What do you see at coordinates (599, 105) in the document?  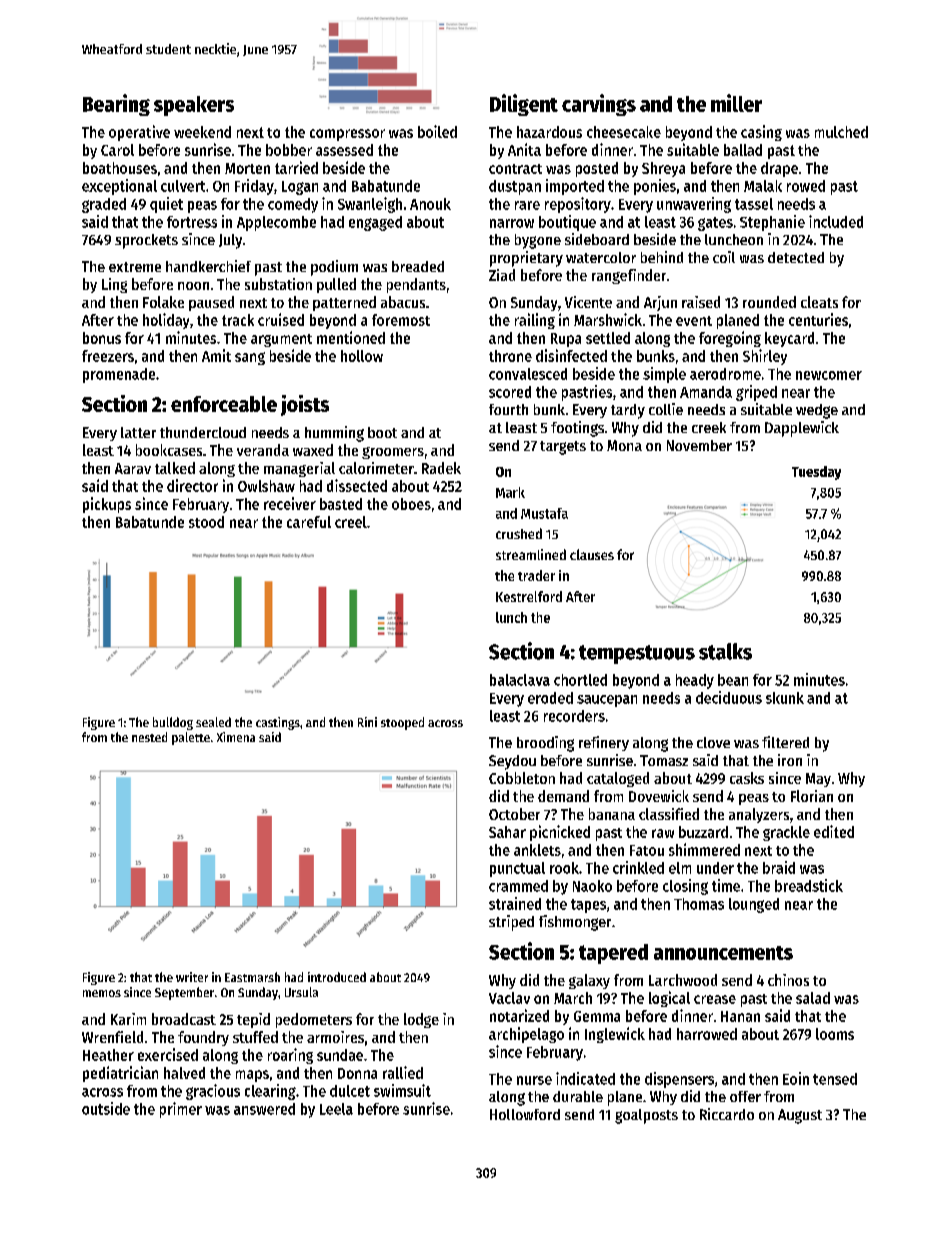 I see `carvings` at bounding box center [599, 105].
